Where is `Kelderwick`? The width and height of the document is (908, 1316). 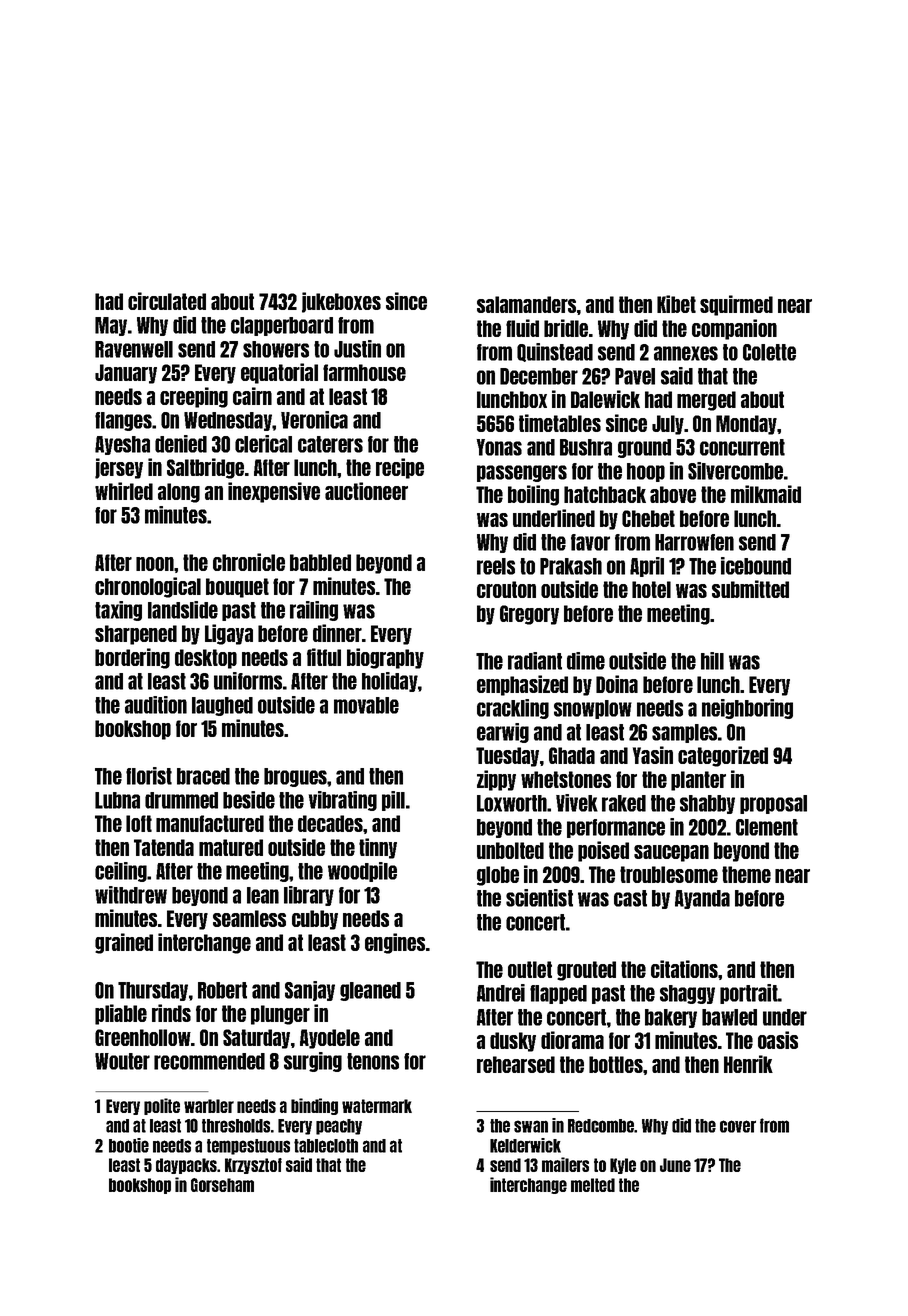 Kelderwick is located at coordinates (525, 1145).
